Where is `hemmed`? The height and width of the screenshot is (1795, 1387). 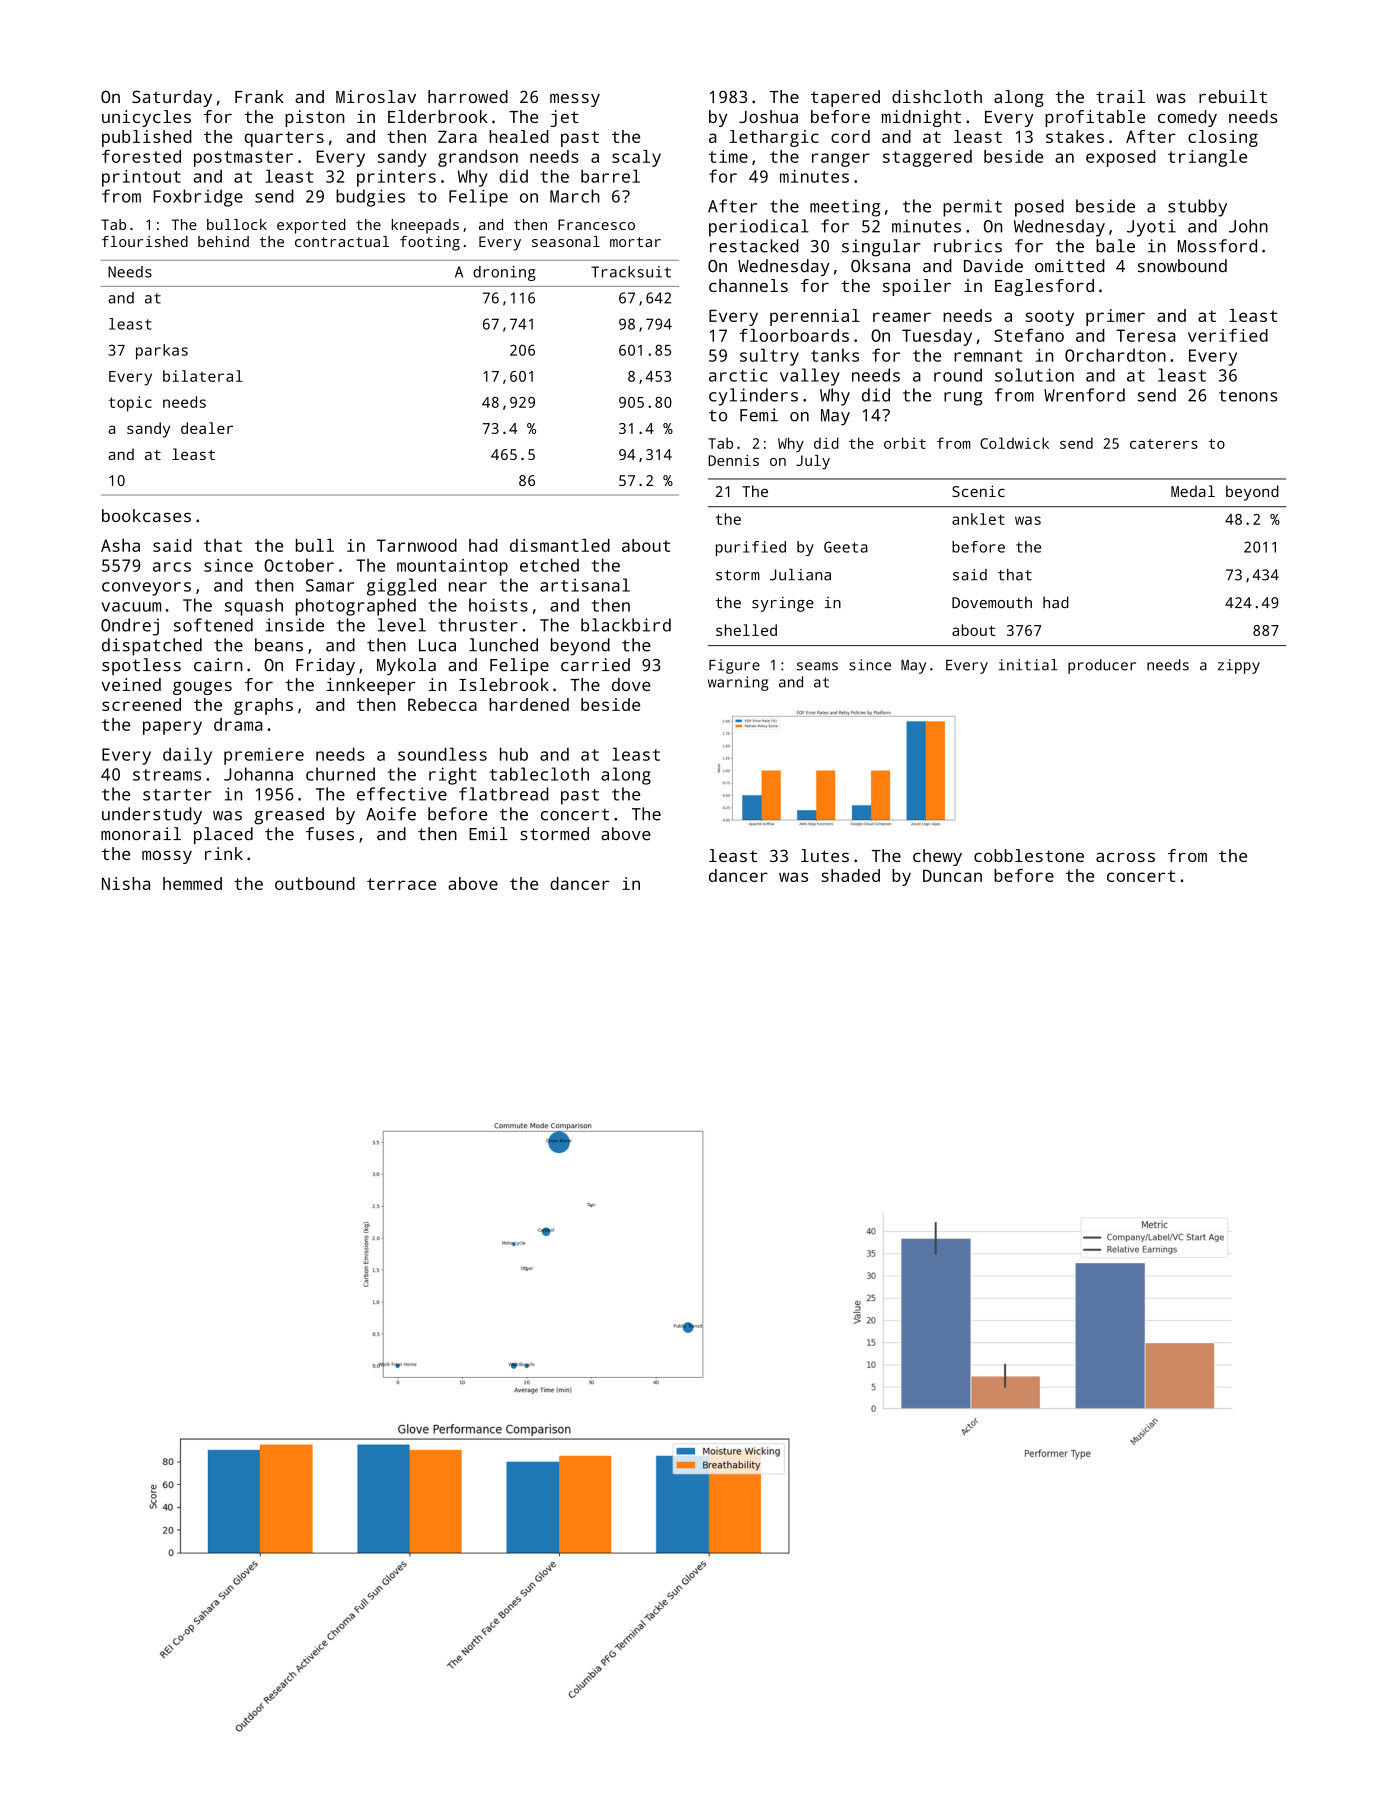
hemmed is located at coordinates (192, 883).
